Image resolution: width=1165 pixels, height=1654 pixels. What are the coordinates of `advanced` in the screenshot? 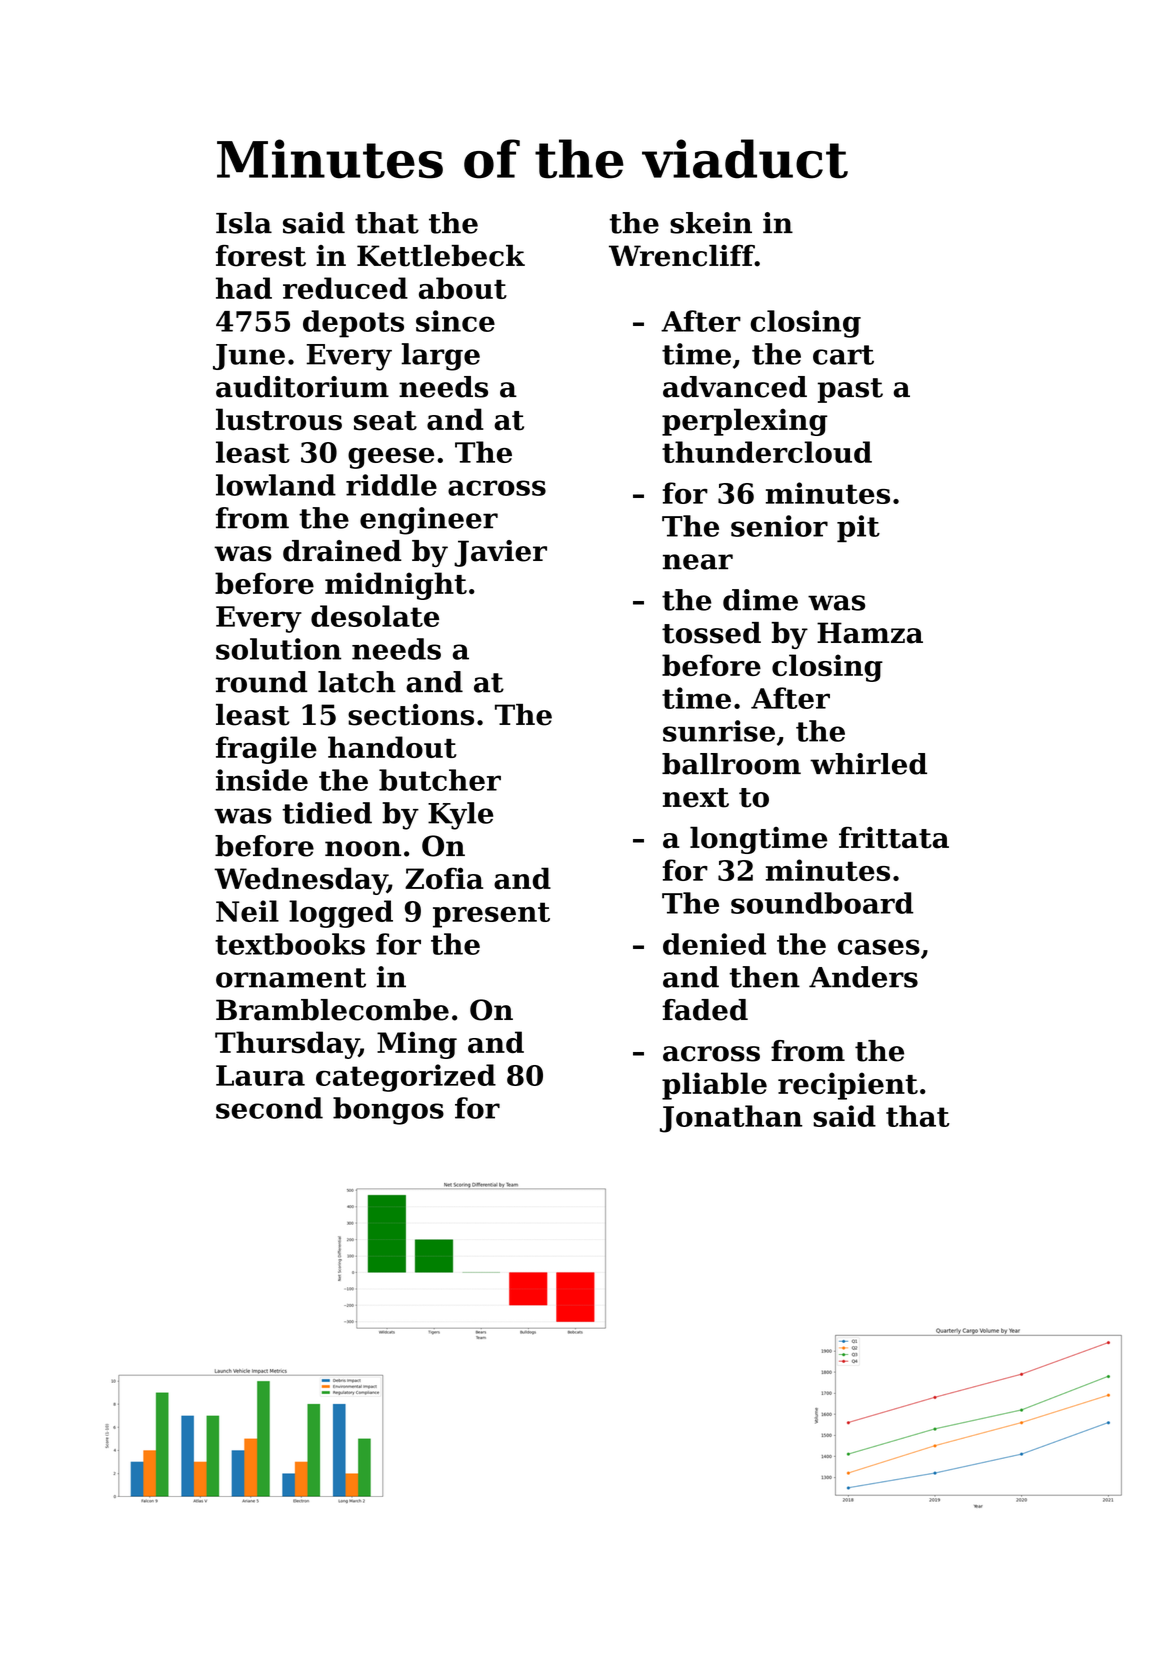 It's located at (735, 387).
